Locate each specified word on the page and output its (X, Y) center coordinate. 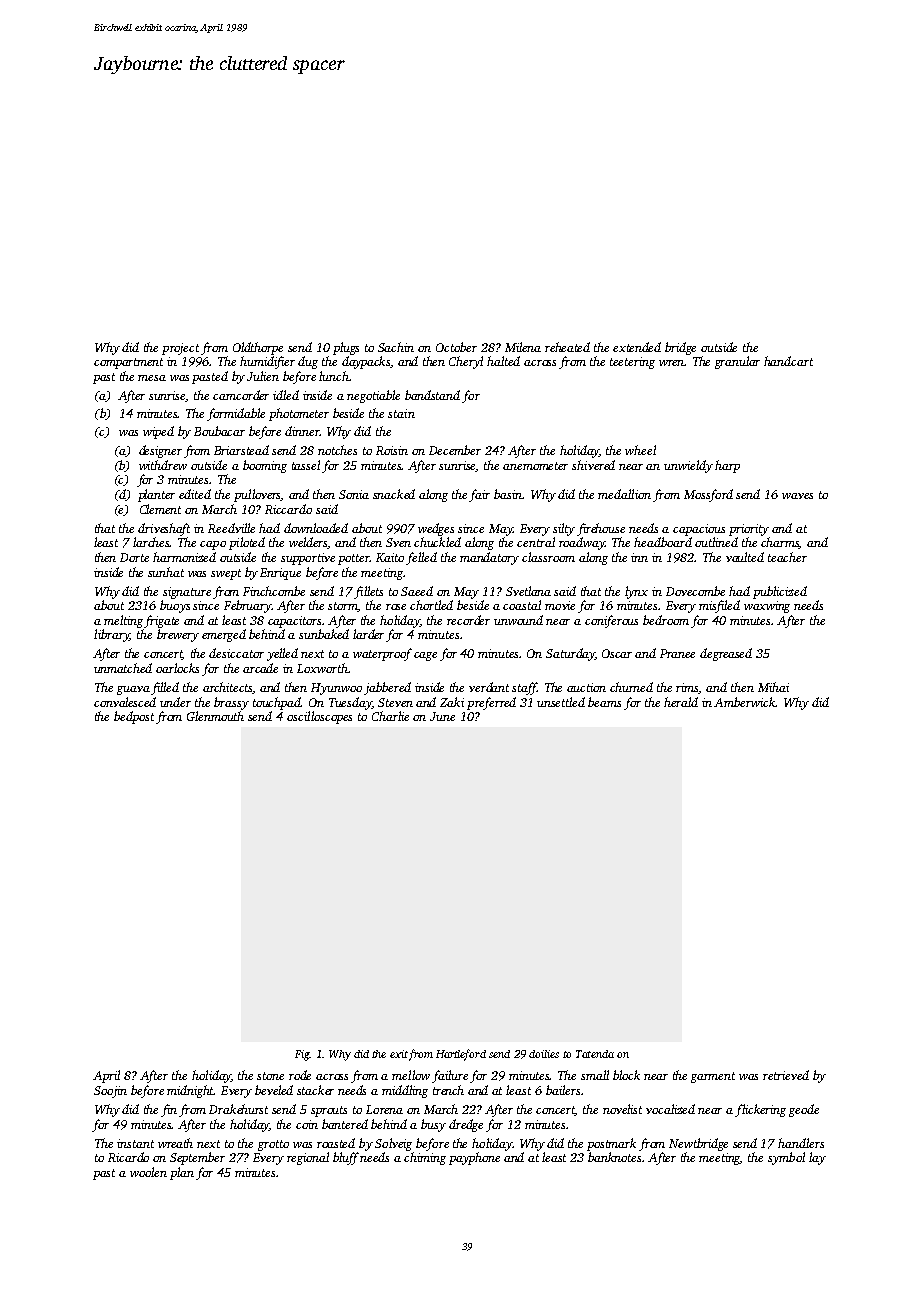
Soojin (110, 1092)
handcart (788, 361)
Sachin (396, 347)
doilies (544, 1054)
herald (681, 702)
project (180, 349)
